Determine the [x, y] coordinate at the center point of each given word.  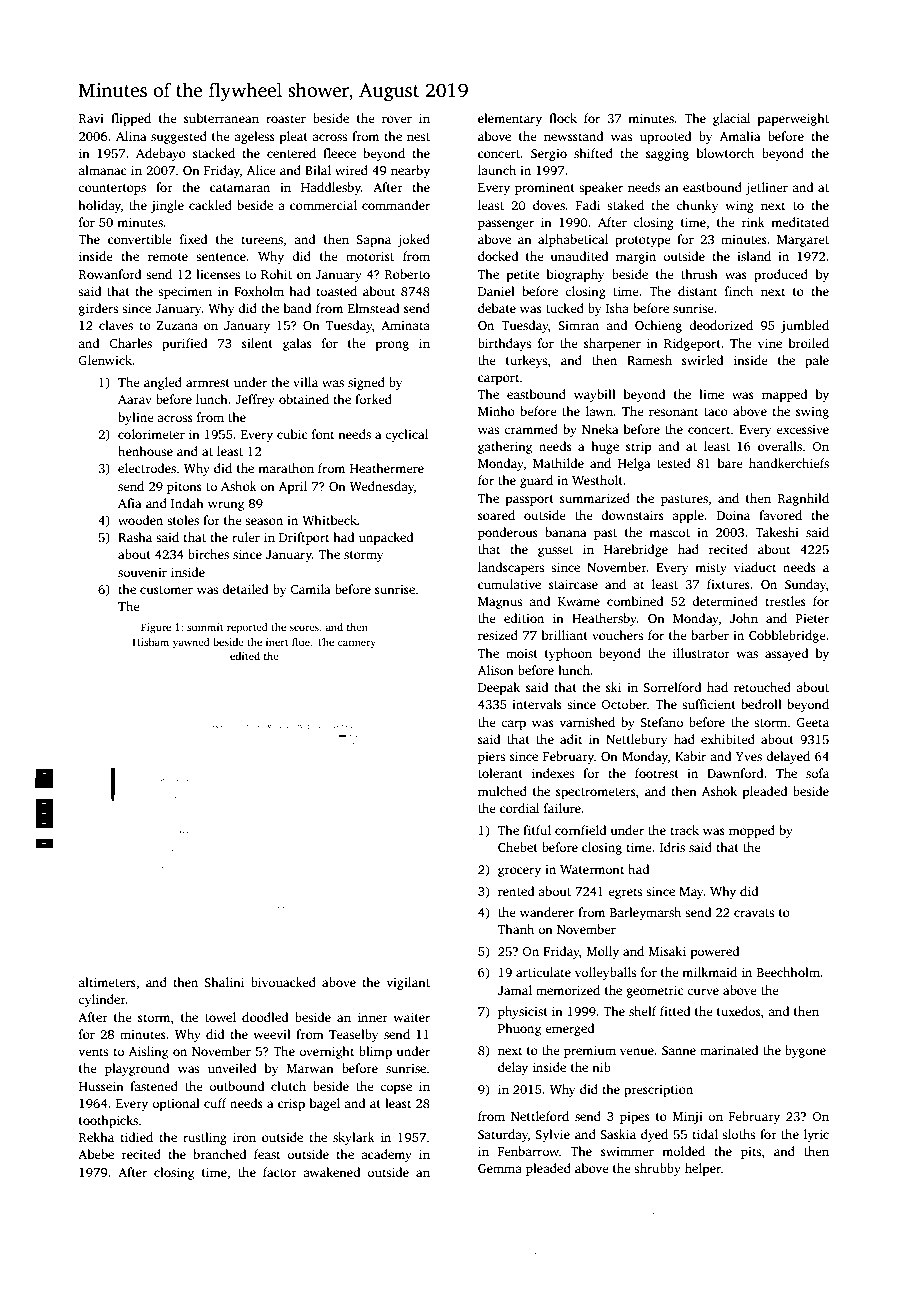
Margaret [803, 241]
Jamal [515, 990]
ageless [254, 137]
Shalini [224, 982]
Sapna [373, 241]
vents [93, 1052]
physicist [523, 1012]
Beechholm [788, 972]
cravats [754, 913]
